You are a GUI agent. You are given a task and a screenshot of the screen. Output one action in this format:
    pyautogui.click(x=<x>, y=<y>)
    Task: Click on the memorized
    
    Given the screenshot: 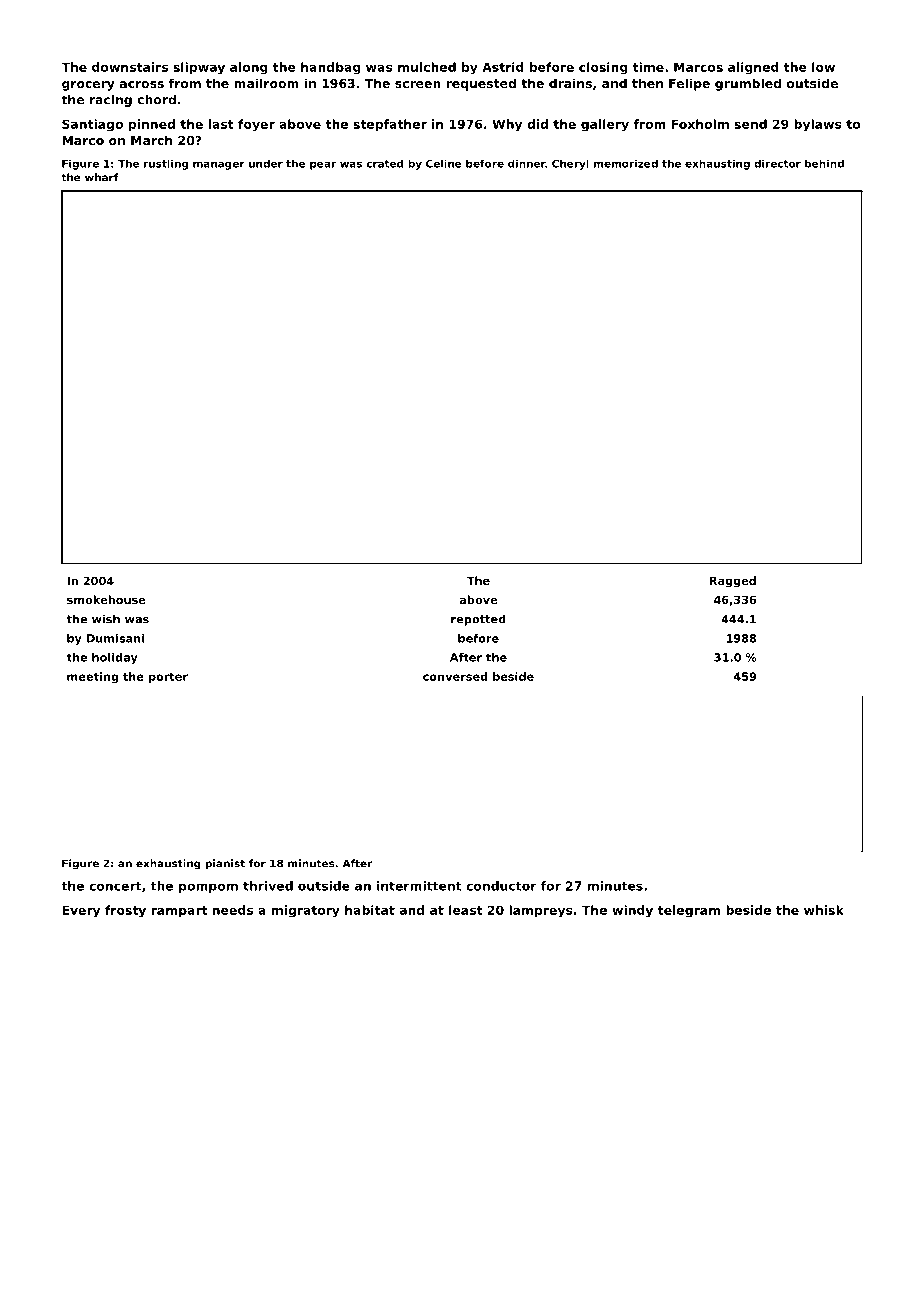 What is the action you would take?
    pyautogui.click(x=626, y=163)
